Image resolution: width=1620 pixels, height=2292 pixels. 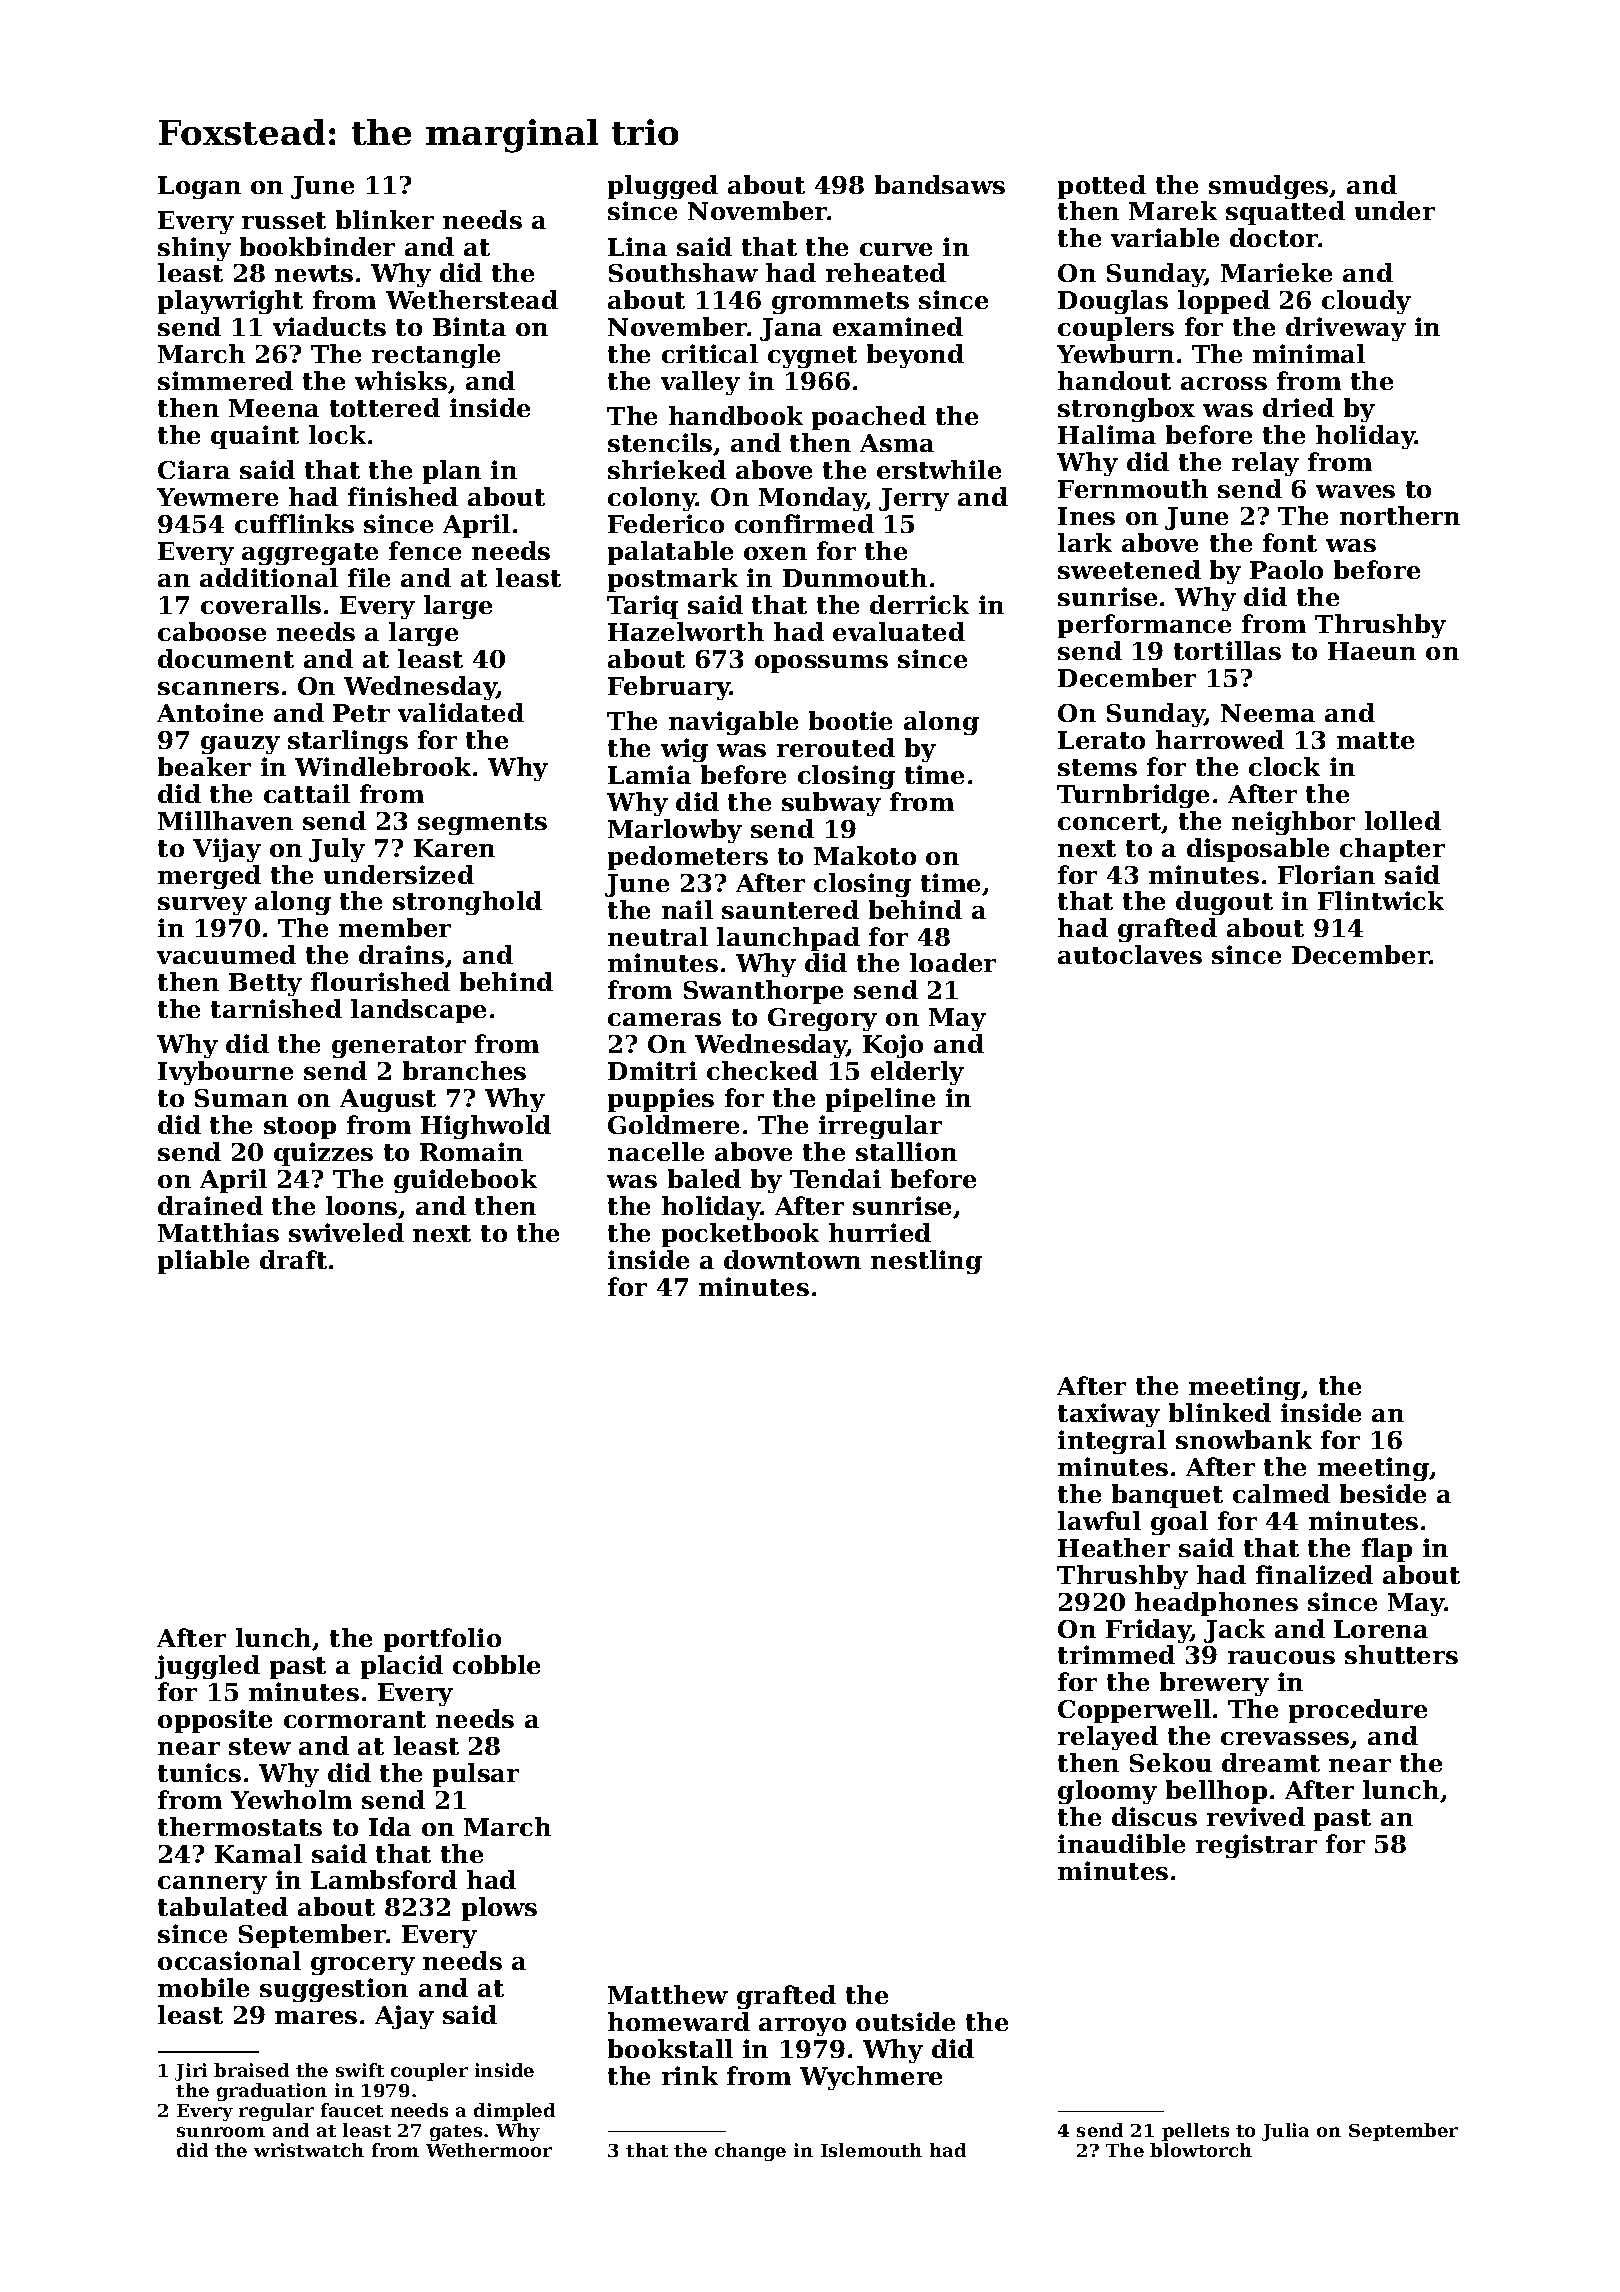 I want to click on neutral, so click(x=658, y=936).
